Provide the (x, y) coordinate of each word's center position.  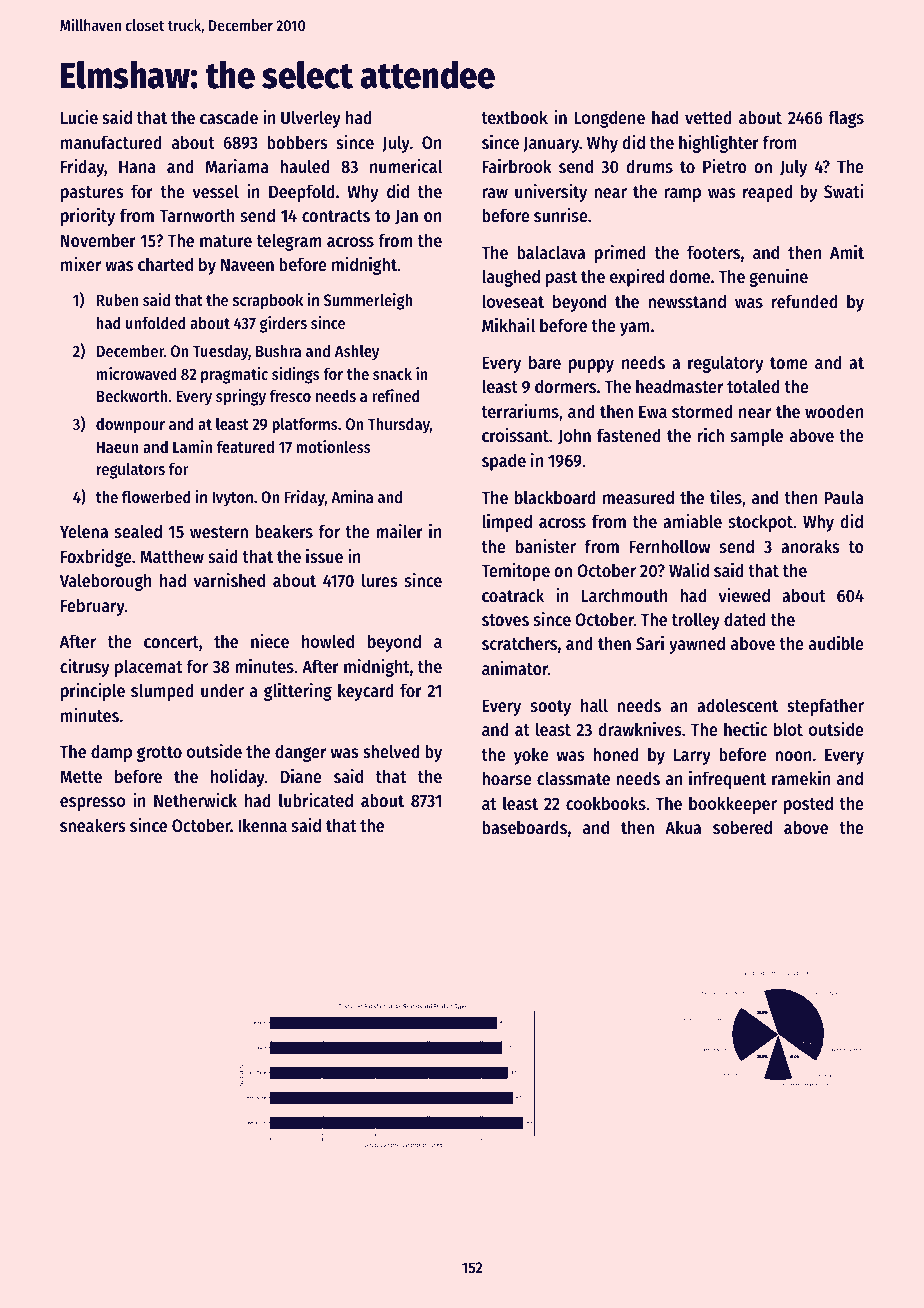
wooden (834, 411)
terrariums (520, 411)
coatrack (513, 595)
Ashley (357, 352)
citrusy (84, 668)
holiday (238, 778)
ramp (682, 195)
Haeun (118, 447)
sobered (742, 827)
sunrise (561, 215)
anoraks (810, 546)
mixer (81, 264)
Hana (137, 166)
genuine (778, 278)
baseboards (524, 827)
